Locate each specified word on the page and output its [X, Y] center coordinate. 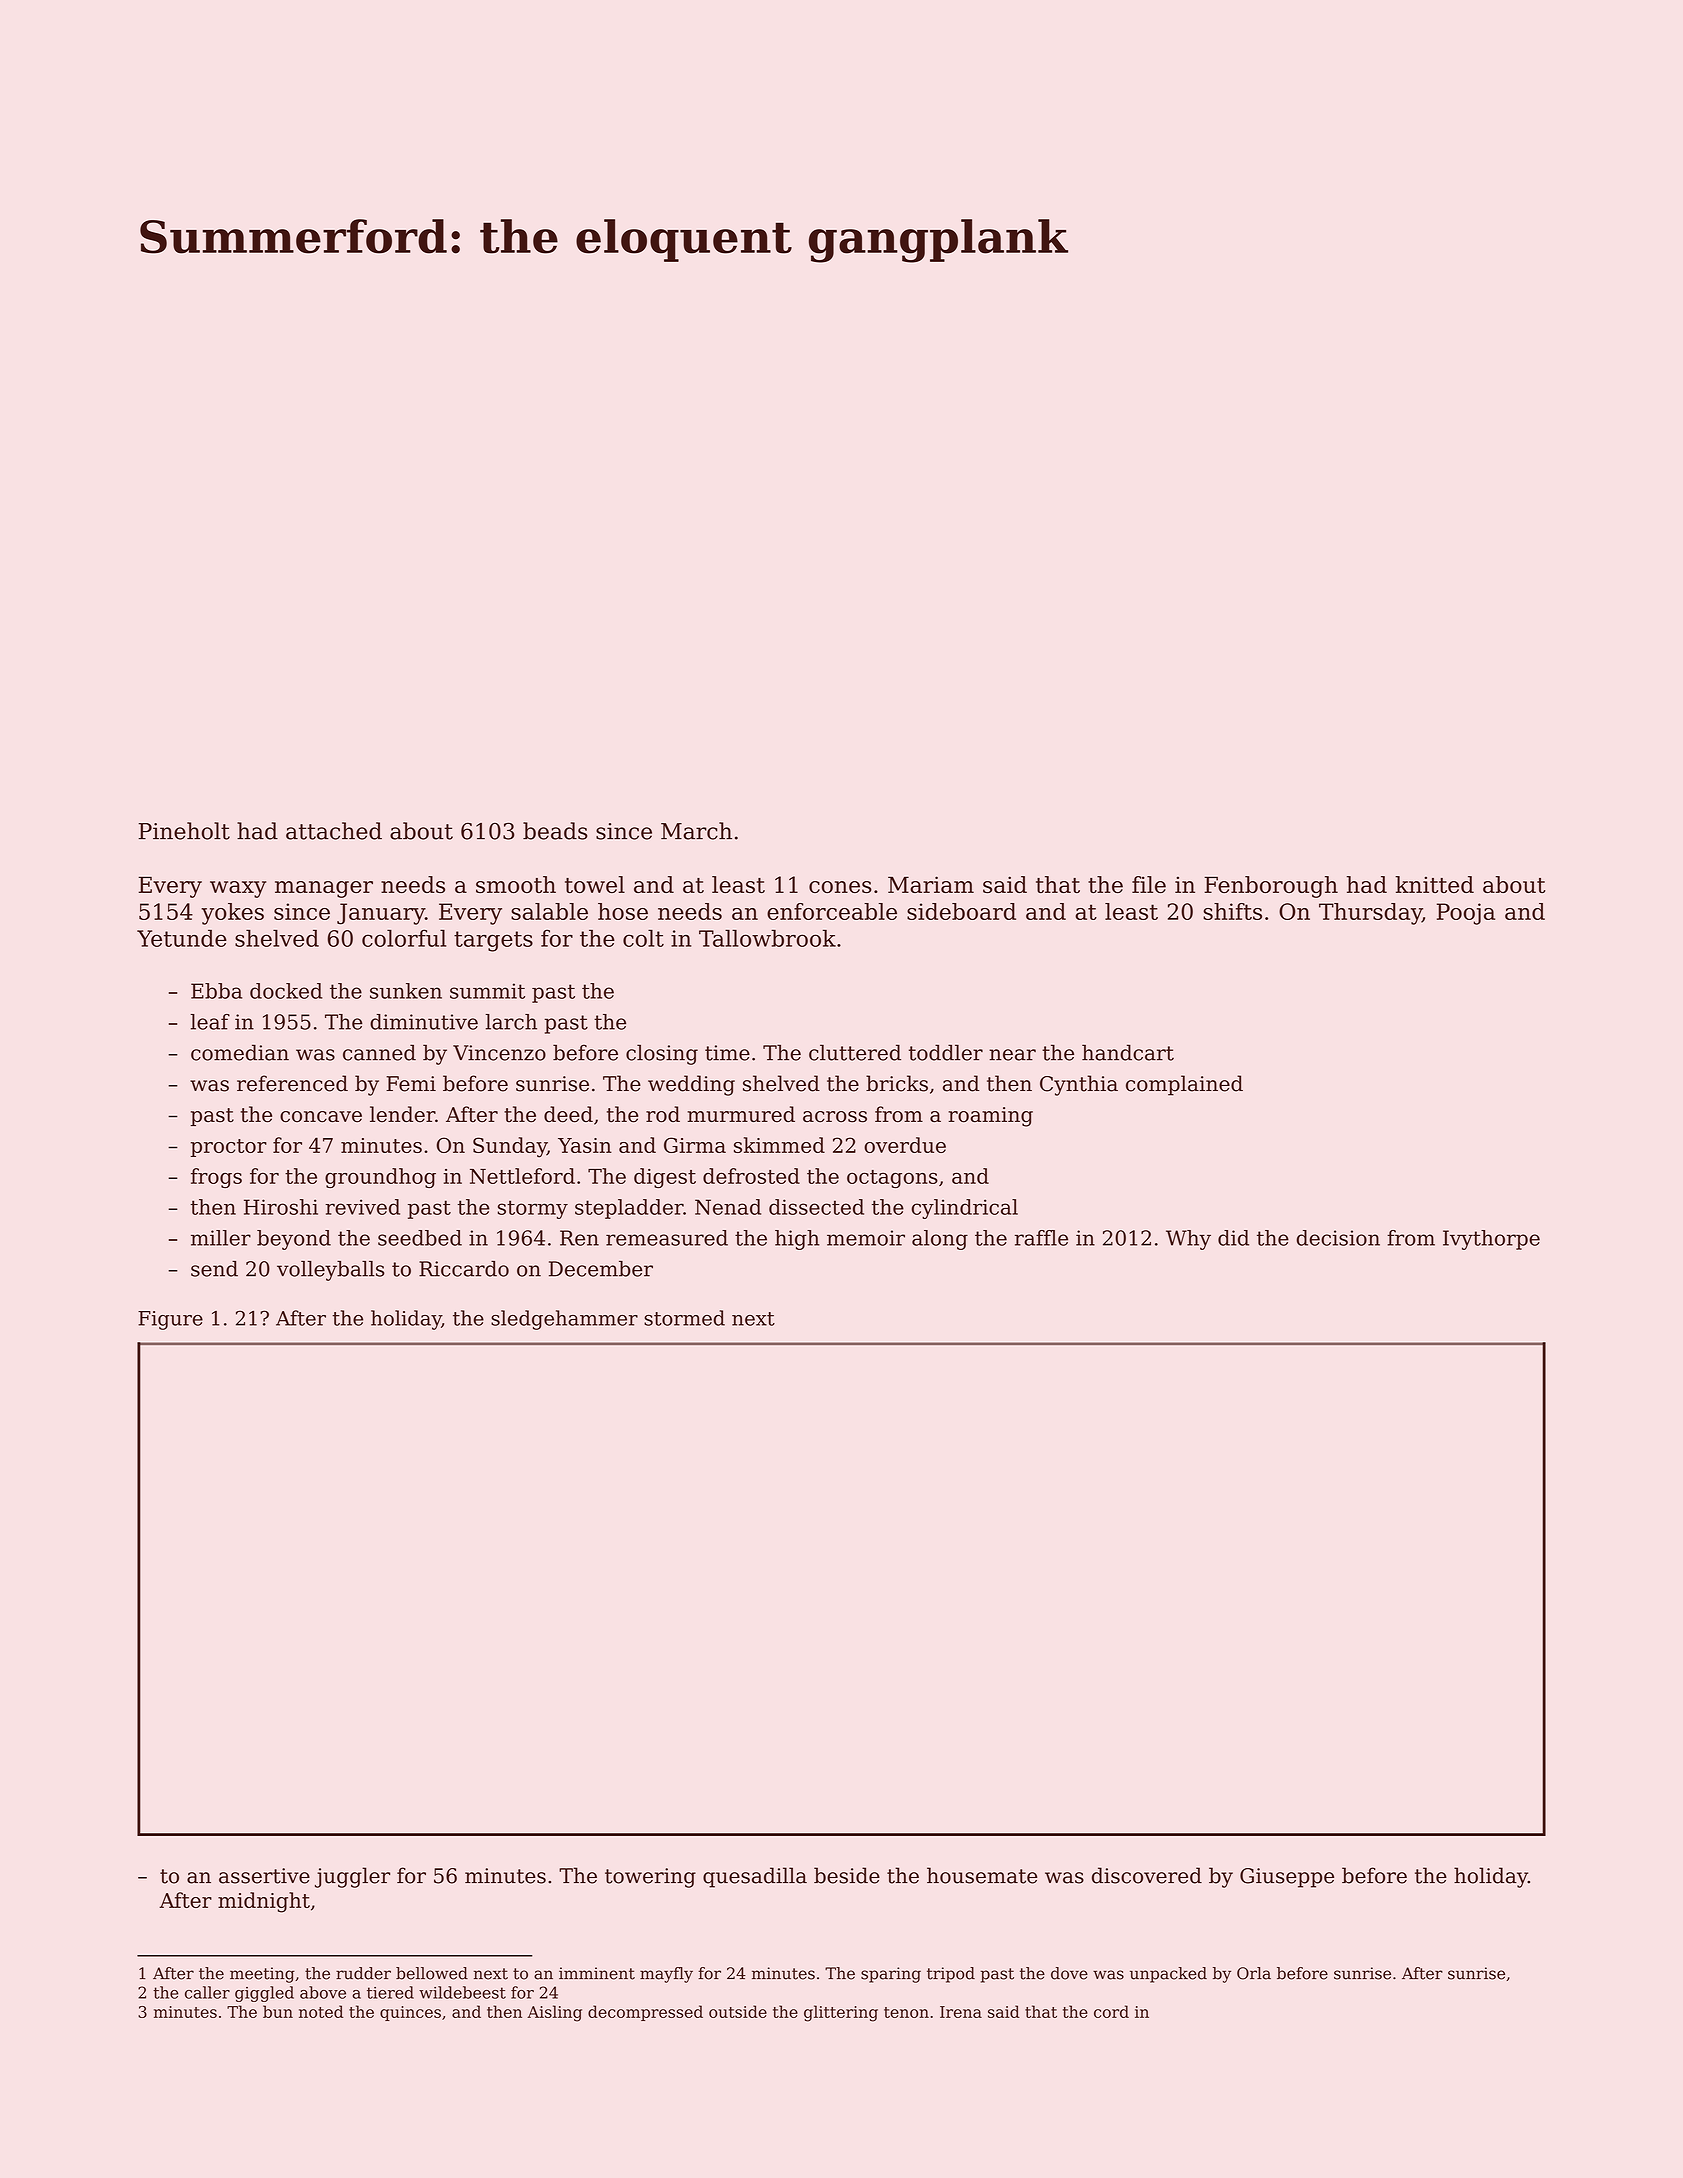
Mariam [931, 884]
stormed [684, 1318]
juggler [352, 1877]
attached [334, 831]
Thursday [1370, 914]
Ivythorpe [1491, 1240]
